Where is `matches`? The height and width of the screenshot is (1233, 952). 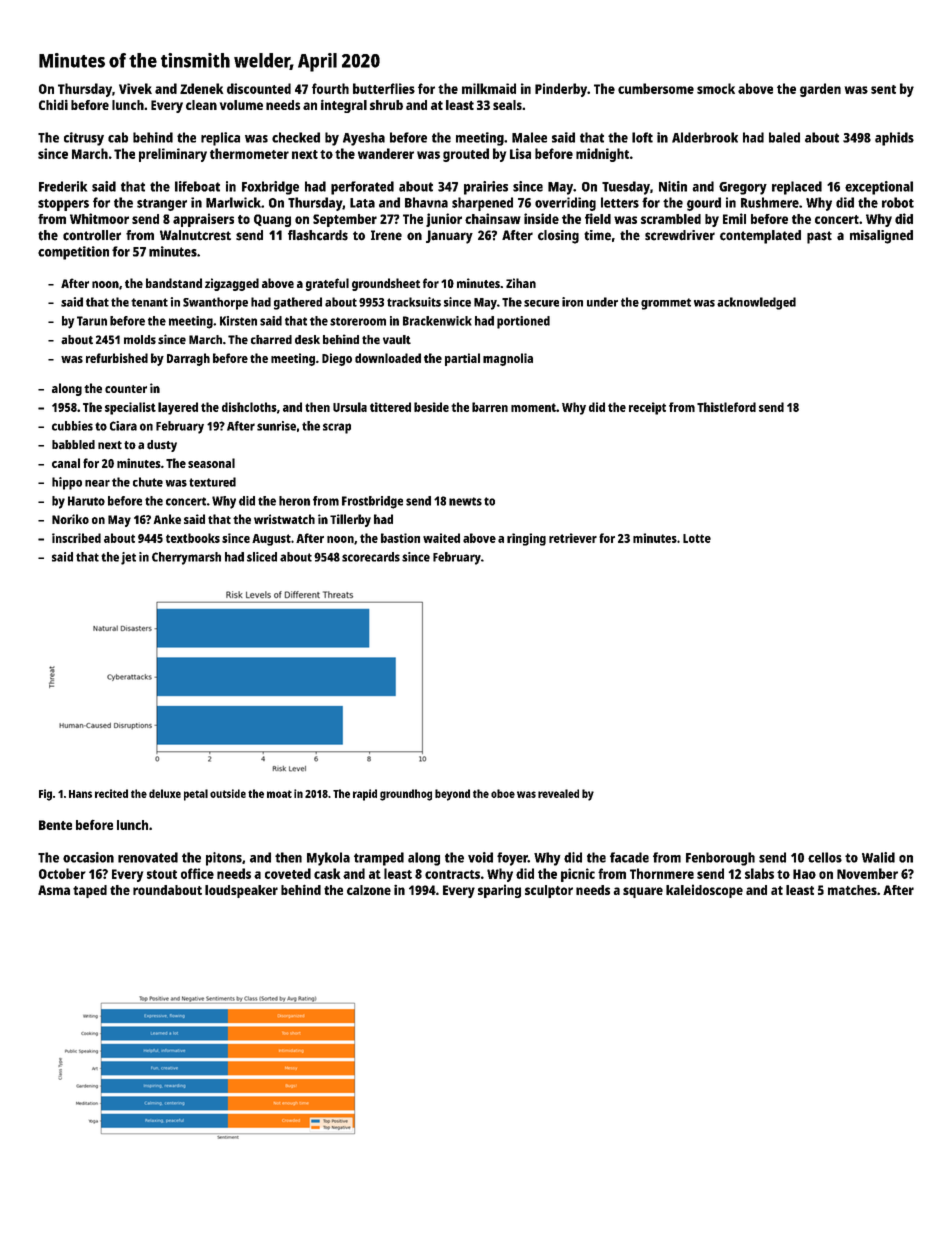
matches is located at coordinates (852, 890).
